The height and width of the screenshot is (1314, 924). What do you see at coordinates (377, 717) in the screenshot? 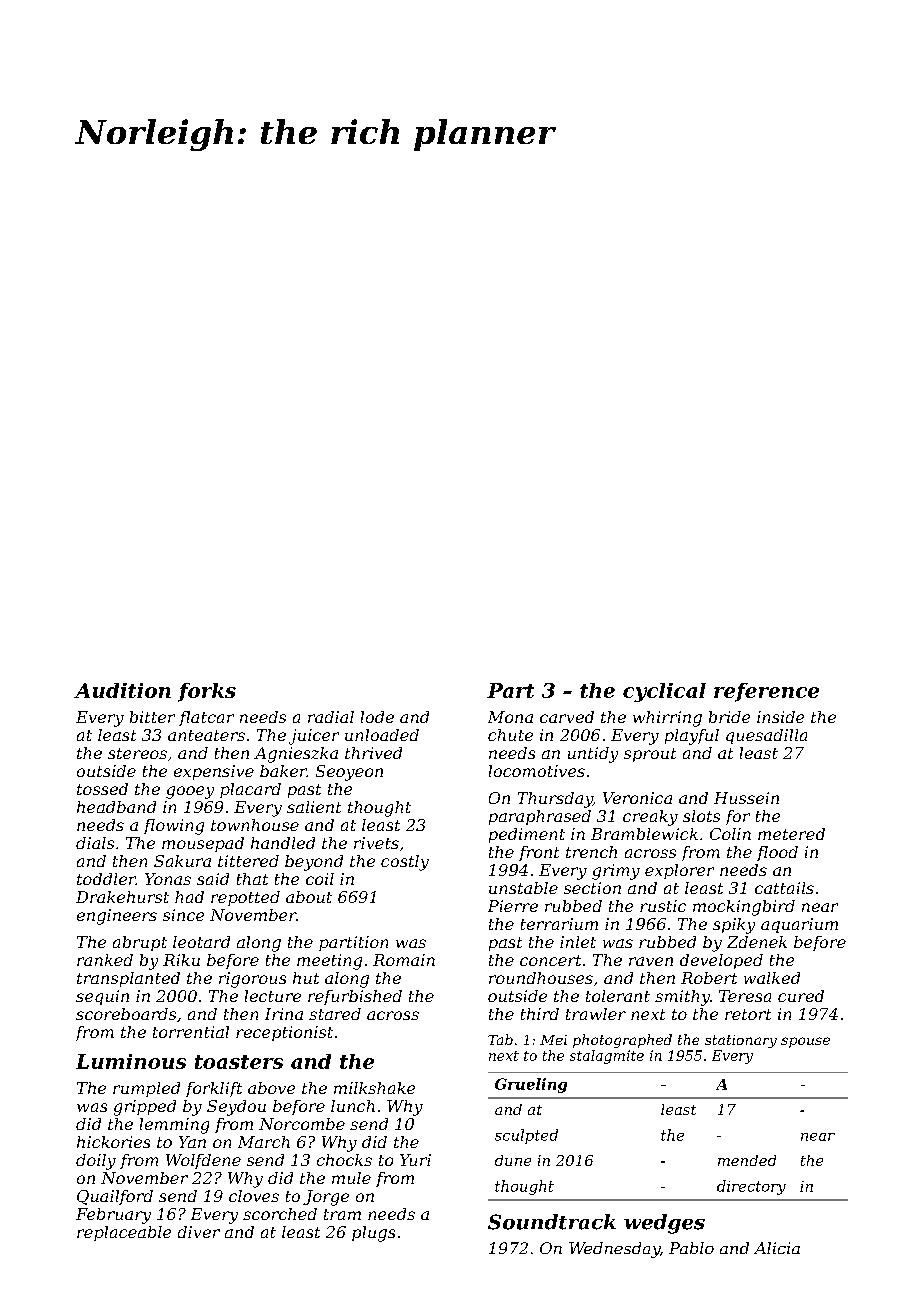
I see `lode` at bounding box center [377, 717].
